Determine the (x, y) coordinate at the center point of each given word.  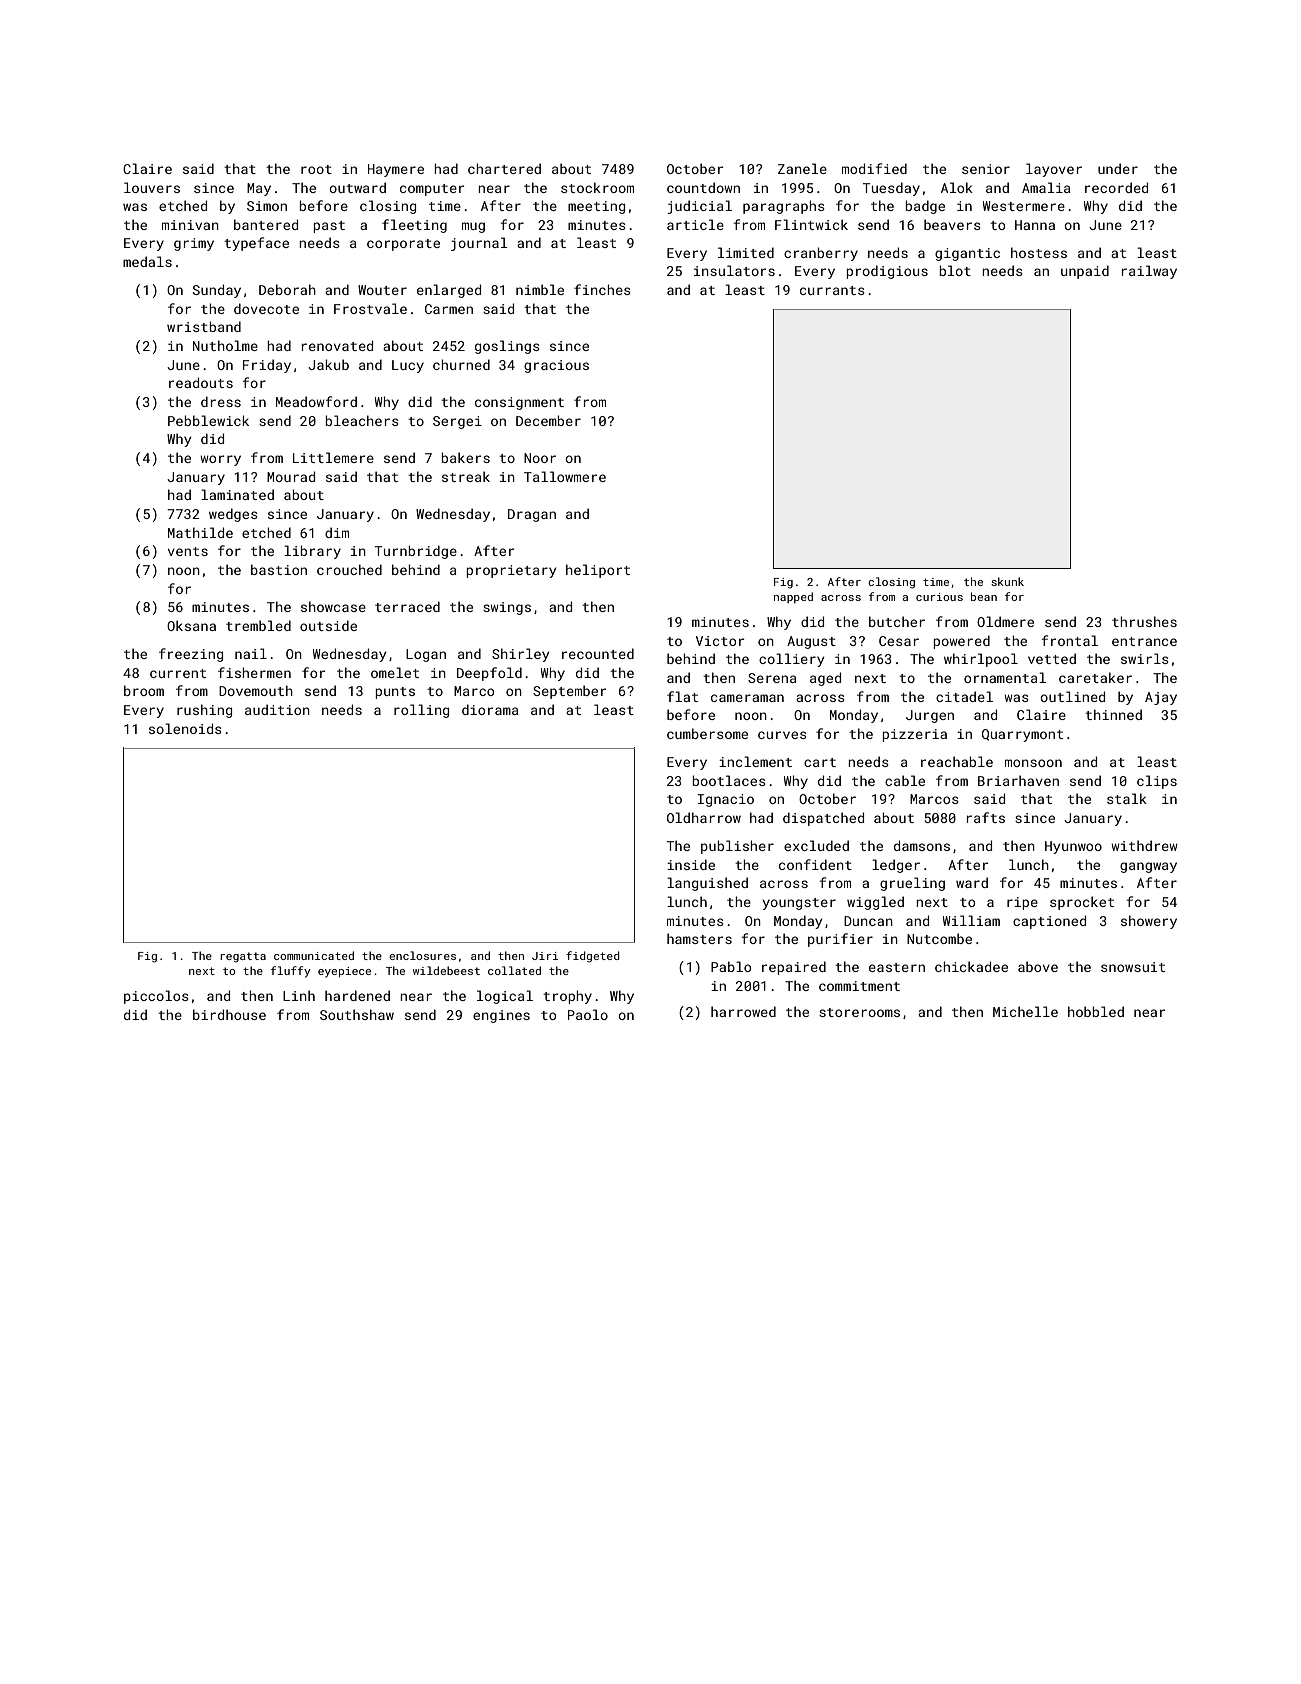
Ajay (1161, 698)
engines (501, 1016)
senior (986, 169)
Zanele (802, 168)
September (569, 692)
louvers (152, 187)
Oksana (191, 625)
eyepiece (344, 972)
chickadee (971, 966)
